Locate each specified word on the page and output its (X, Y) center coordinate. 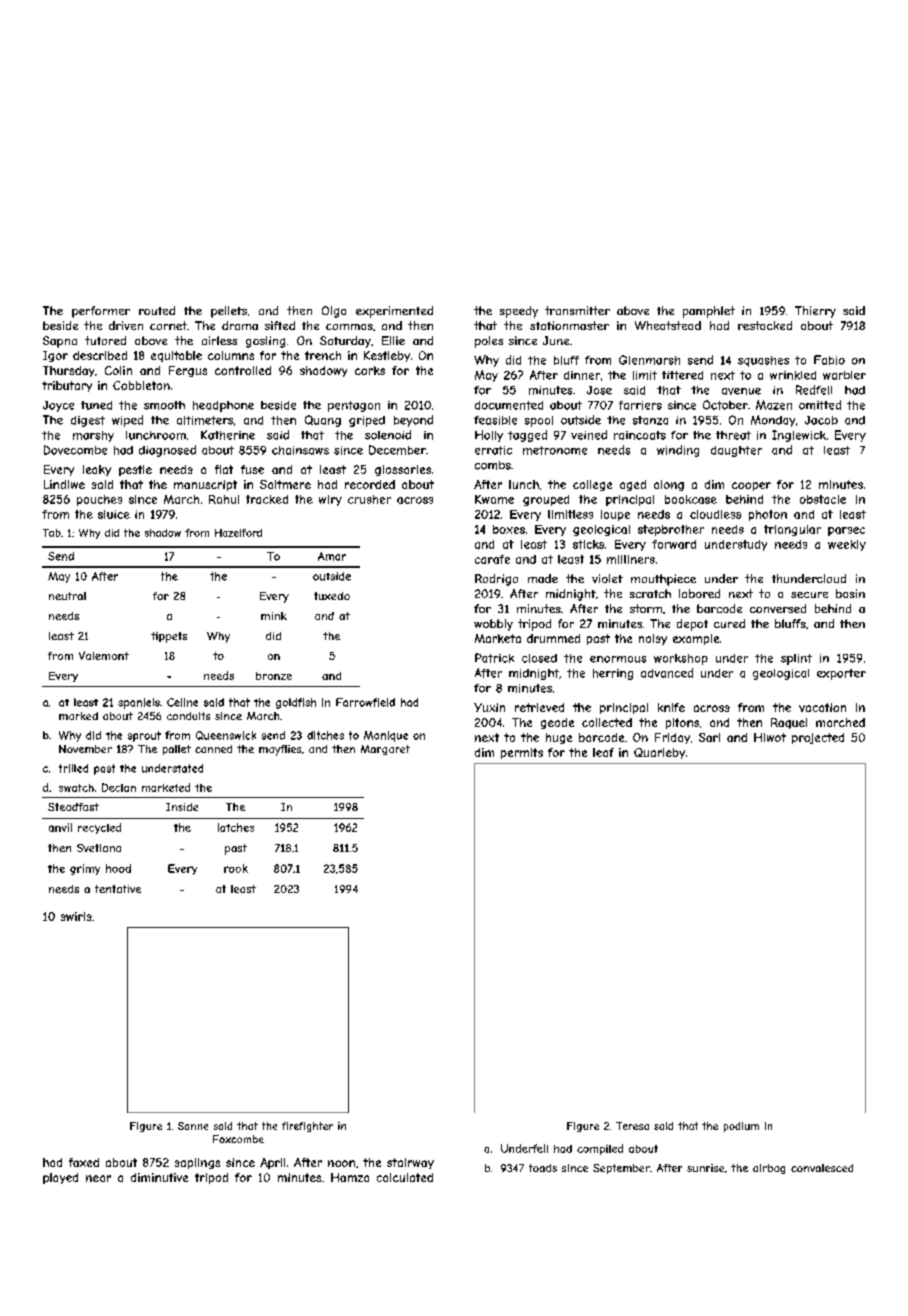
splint (796, 659)
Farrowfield (365, 702)
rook (236, 868)
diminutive (159, 1177)
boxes (509, 529)
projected (818, 738)
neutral (67, 596)
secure (809, 595)
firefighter (307, 1127)
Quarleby (659, 753)
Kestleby (387, 356)
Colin (118, 370)
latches (236, 827)
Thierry (815, 312)
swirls (76, 916)
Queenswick (226, 735)
